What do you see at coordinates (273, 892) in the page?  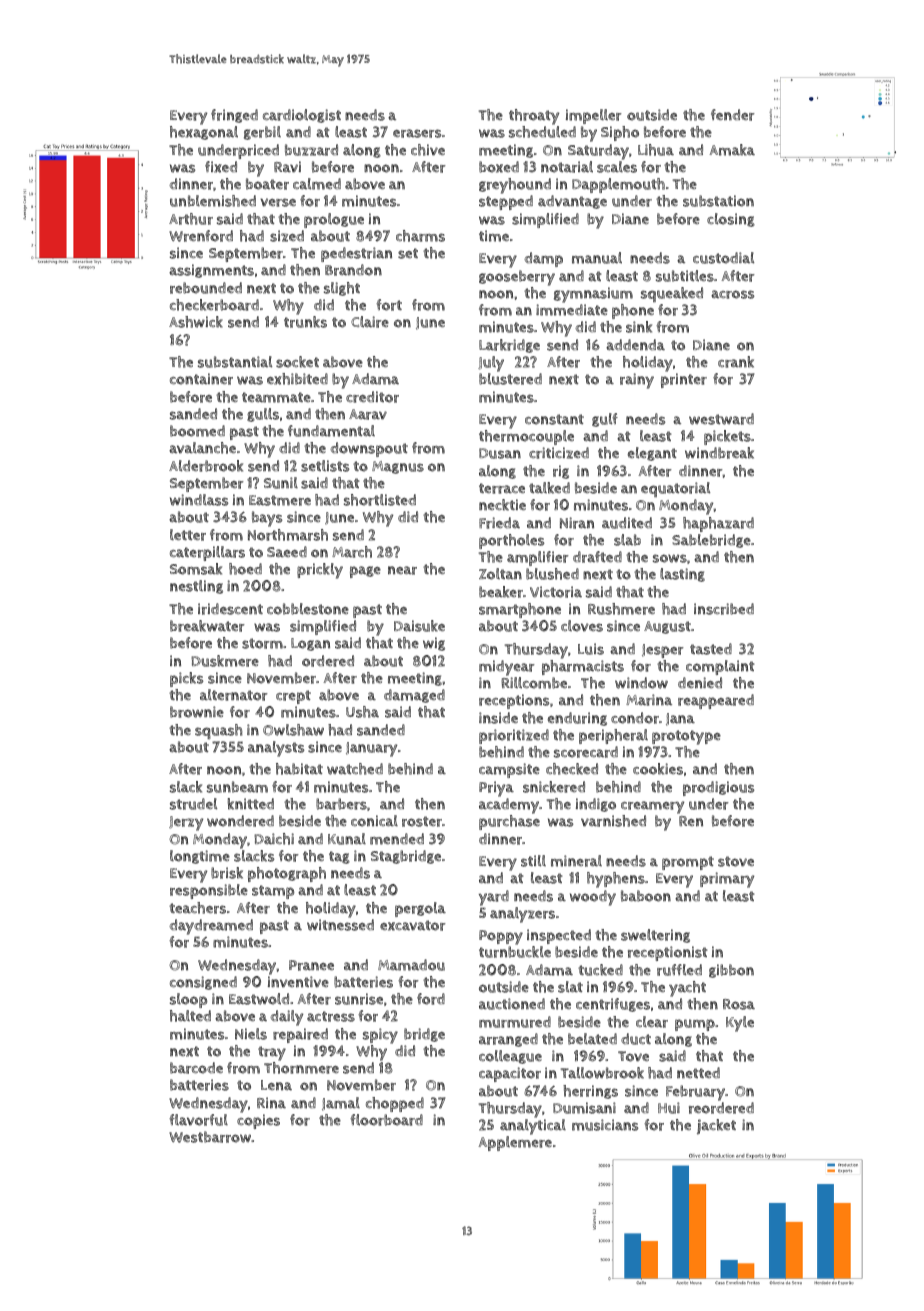 I see `stamp` at bounding box center [273, 892].
